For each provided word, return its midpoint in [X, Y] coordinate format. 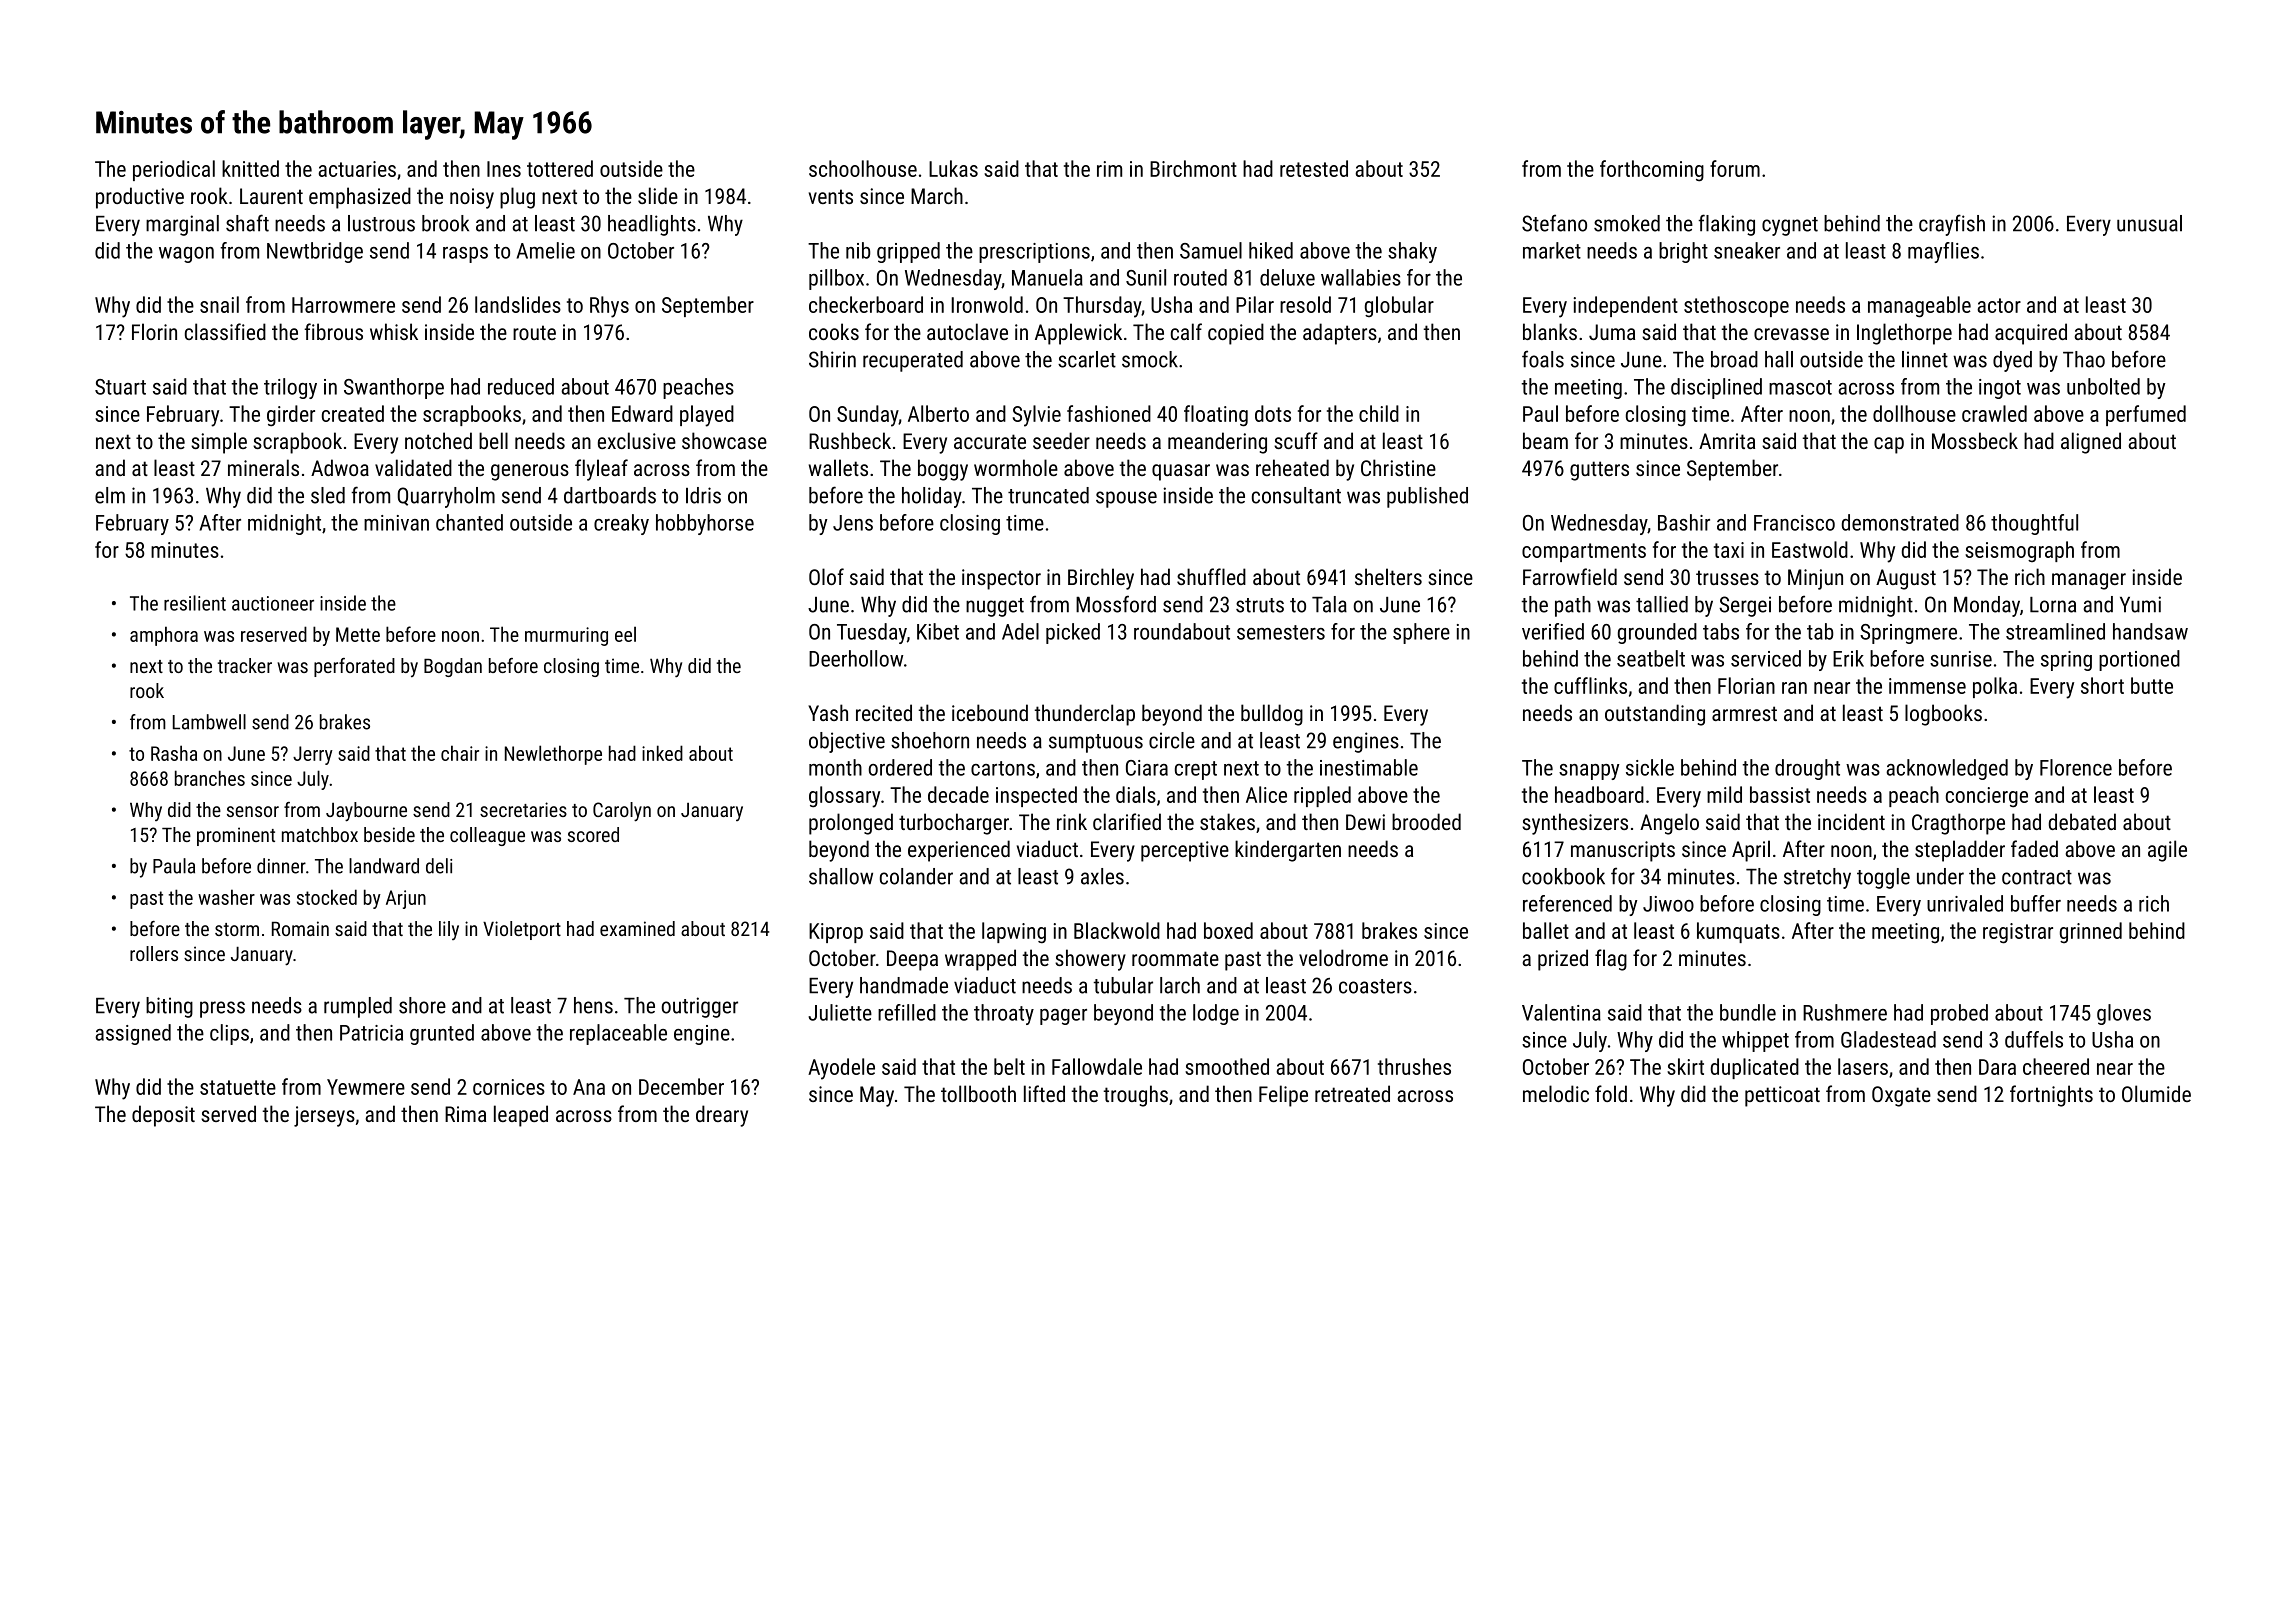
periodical [174, 170]
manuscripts [1623, 851]
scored [593, 834]
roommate [1175, 958]
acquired [2031, 334]
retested [1314, 168]
